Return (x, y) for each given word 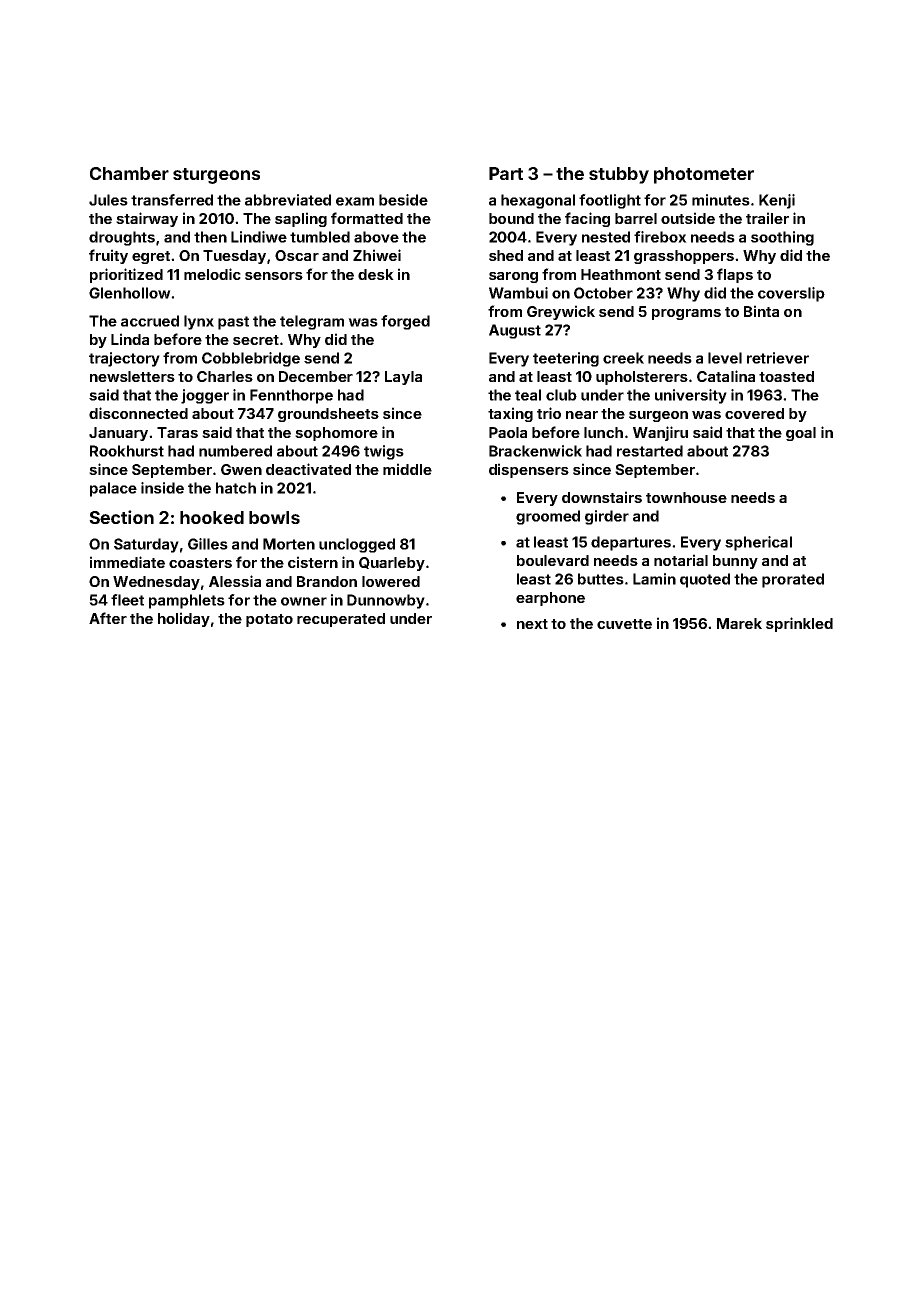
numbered (235, 451)
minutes (721, 200)
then (210, 237)
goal (801, 434)
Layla (403, 378)
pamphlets (187, 601)
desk (376, 274)
